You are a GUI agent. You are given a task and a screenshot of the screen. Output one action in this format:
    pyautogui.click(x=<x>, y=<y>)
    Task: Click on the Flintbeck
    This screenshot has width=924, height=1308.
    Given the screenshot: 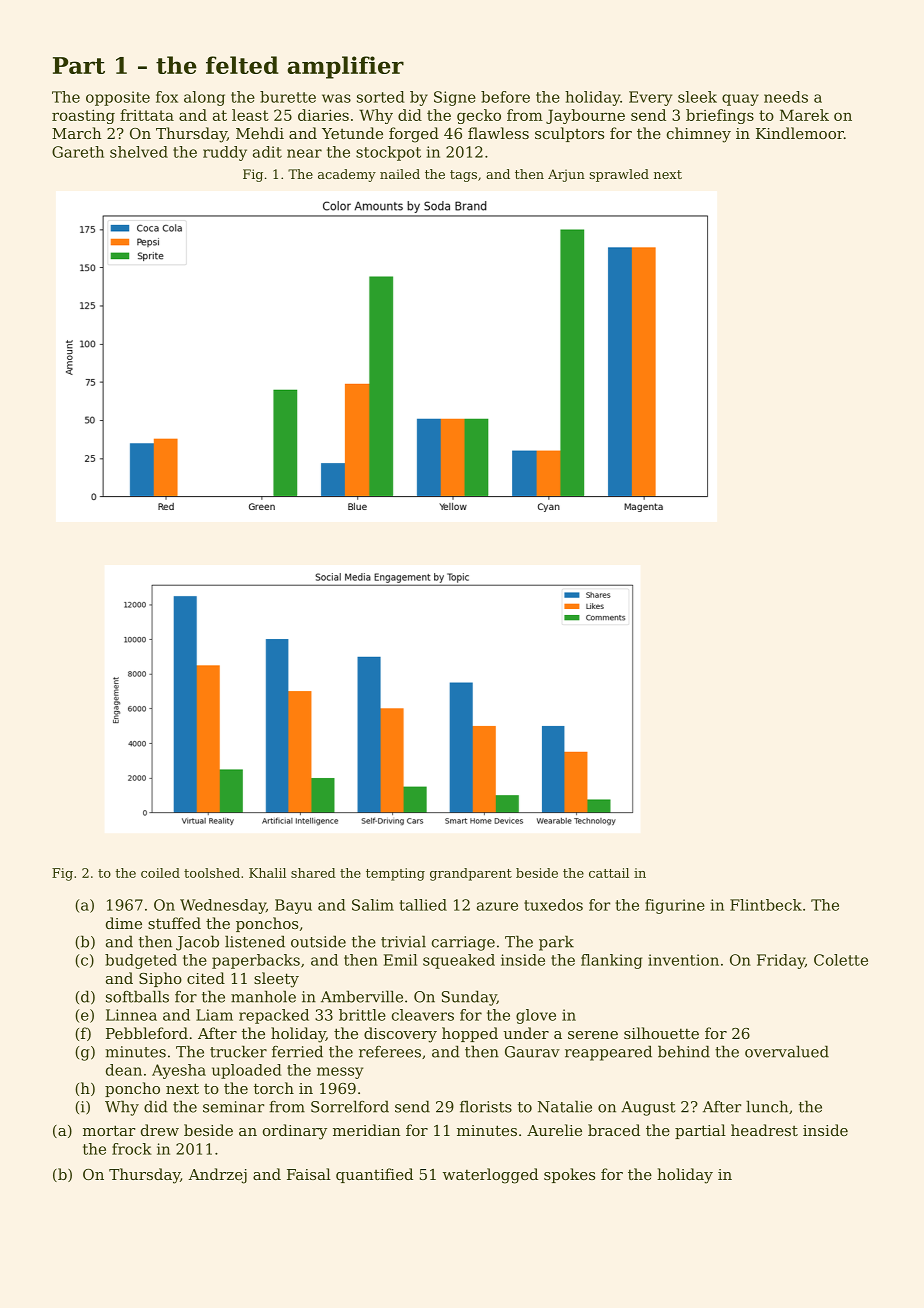 What is the action you would take?
    pyautogui.click(x=766, y=905)
